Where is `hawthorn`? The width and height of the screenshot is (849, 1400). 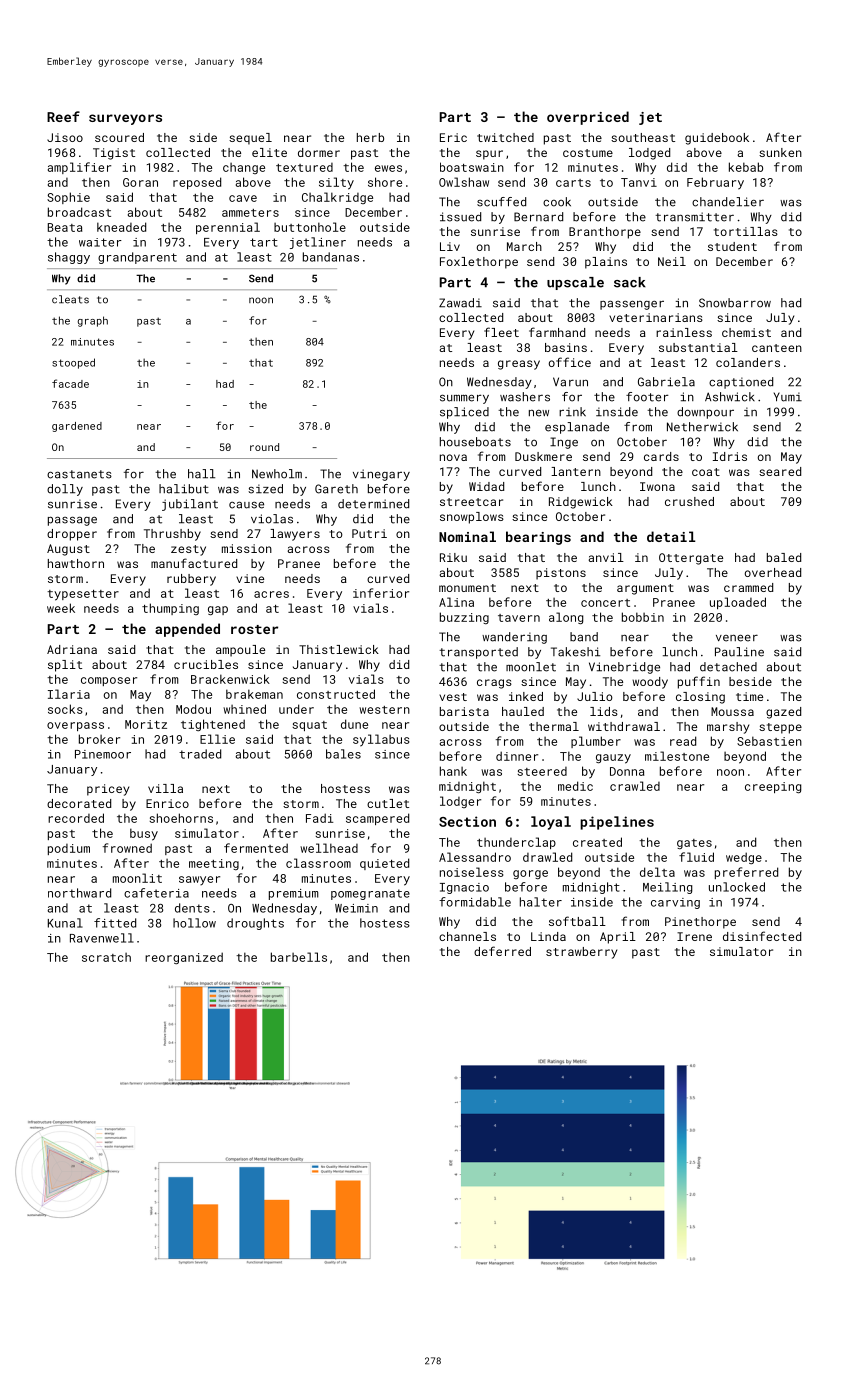 hawthorn is located at coordinates (76, 563).
